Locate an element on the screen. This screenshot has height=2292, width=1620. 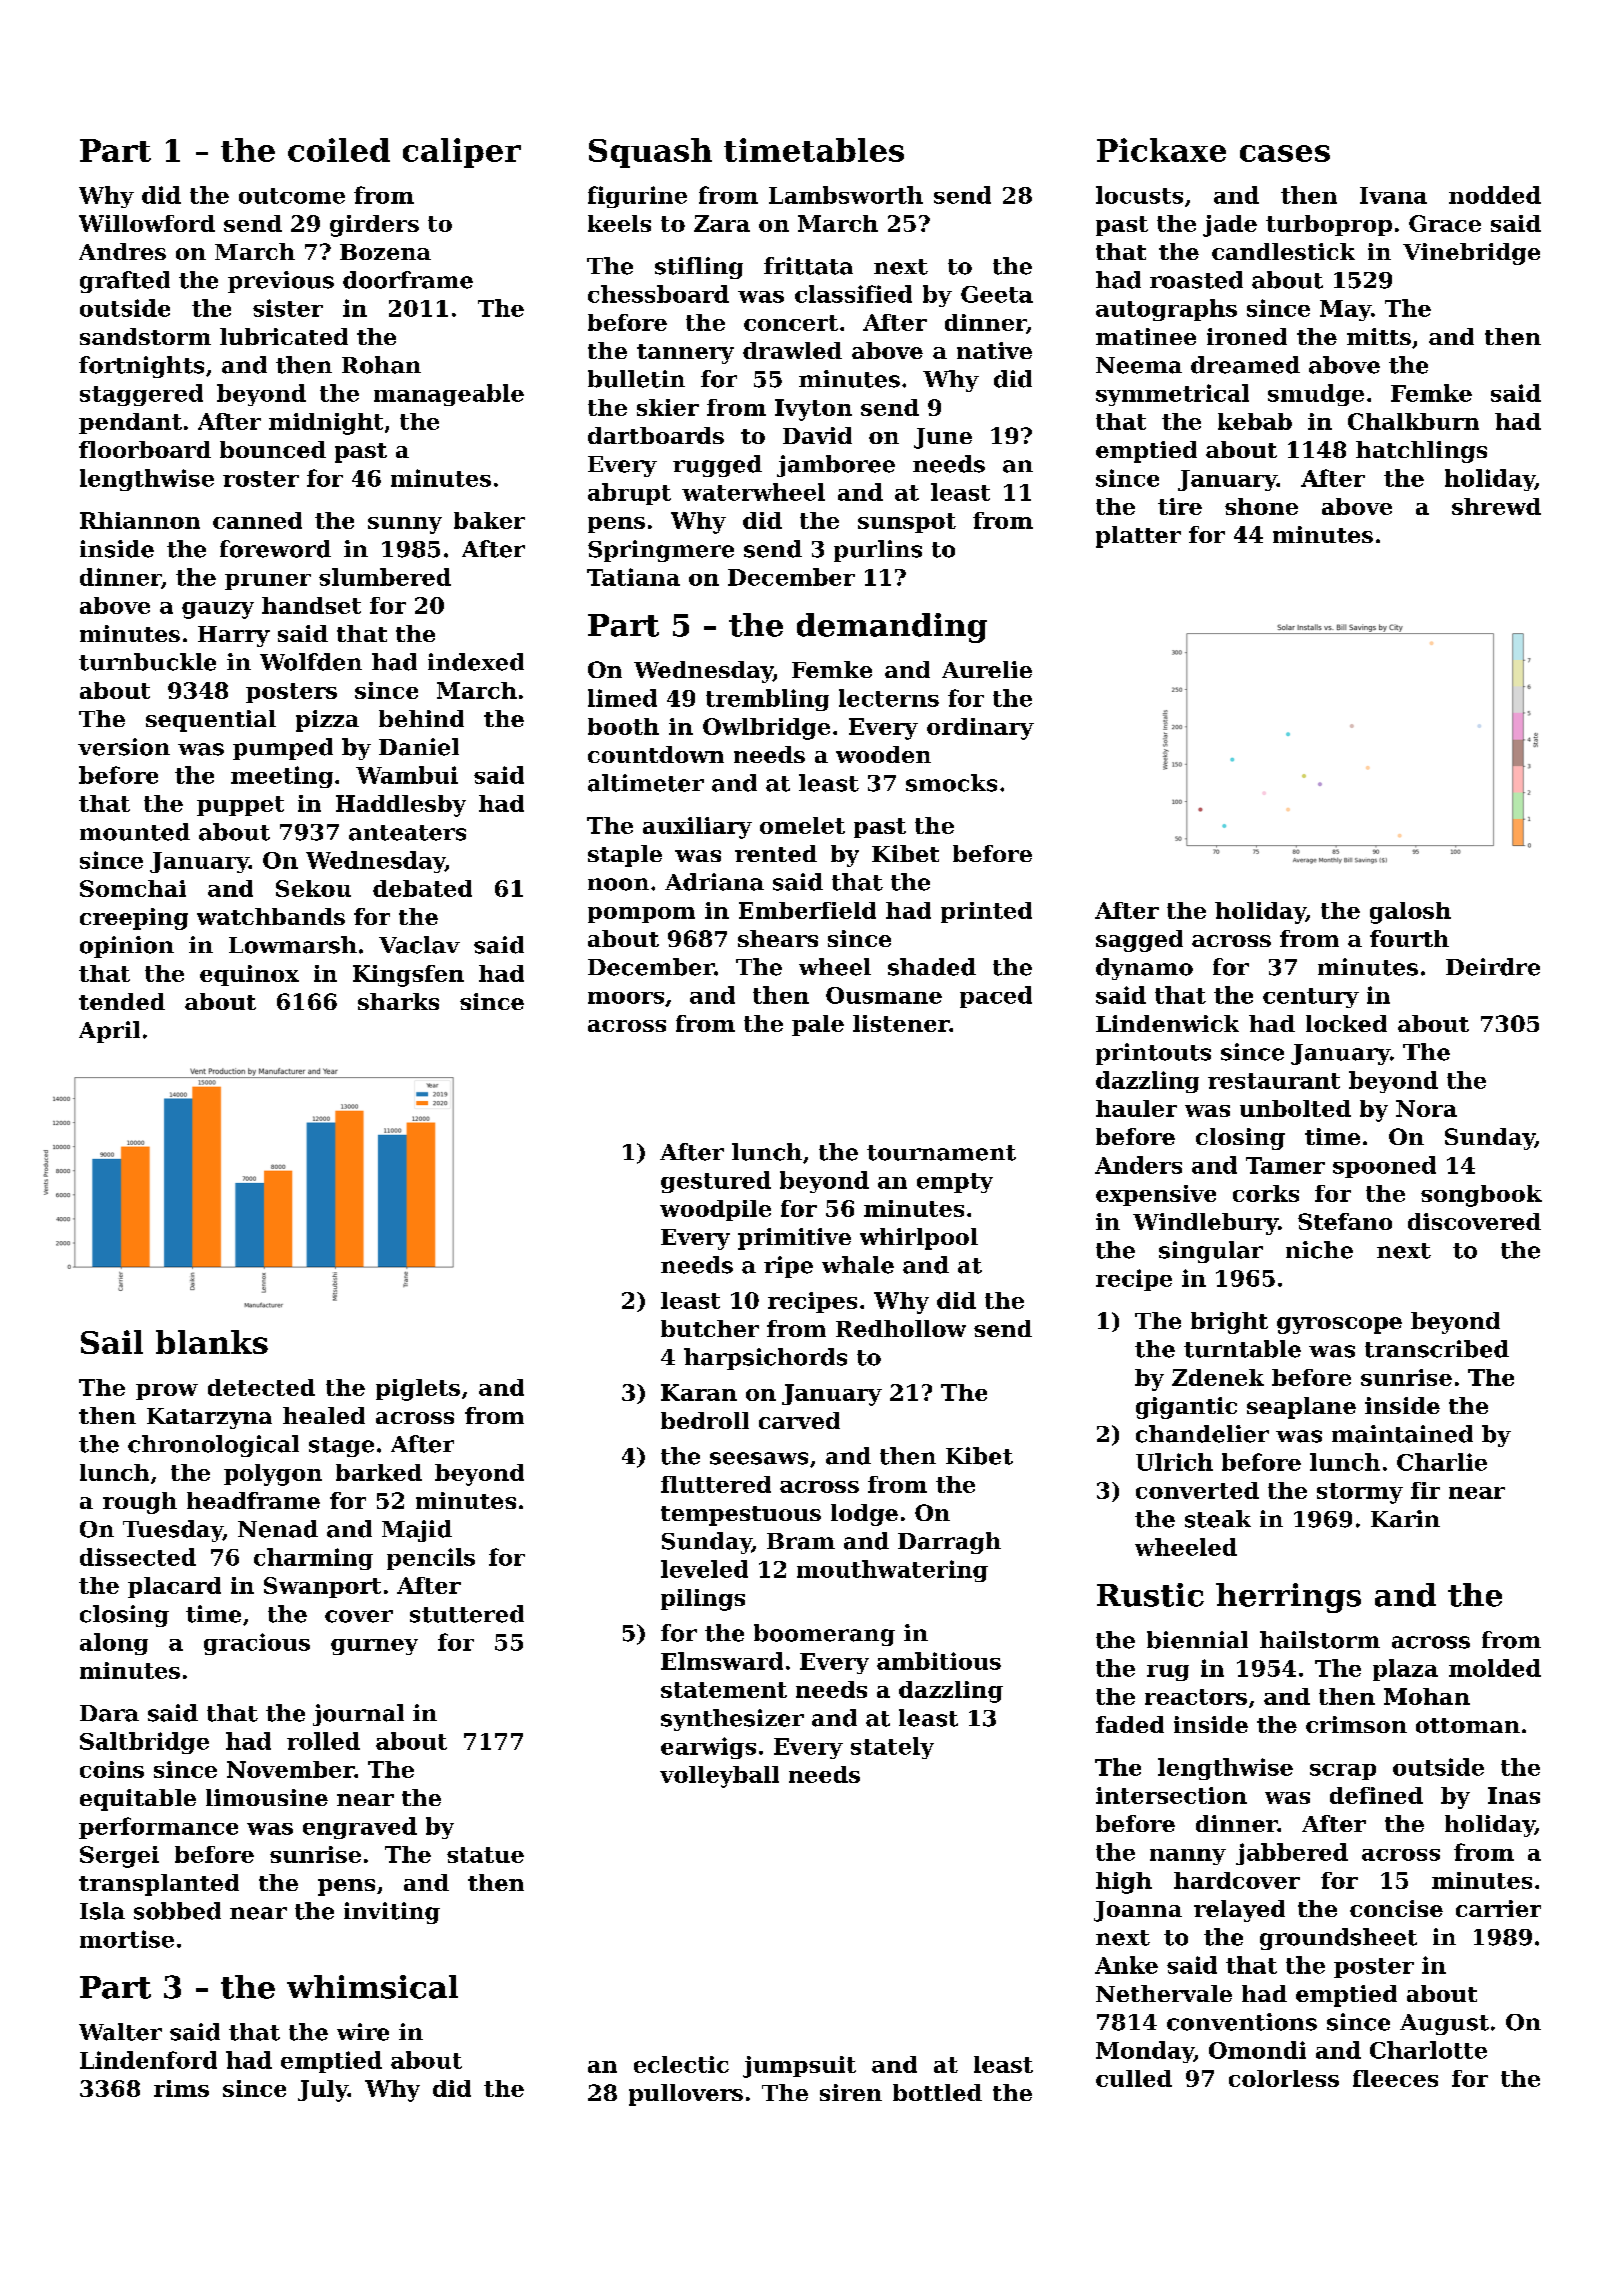
wire is located at coordinates (363, 2032).
